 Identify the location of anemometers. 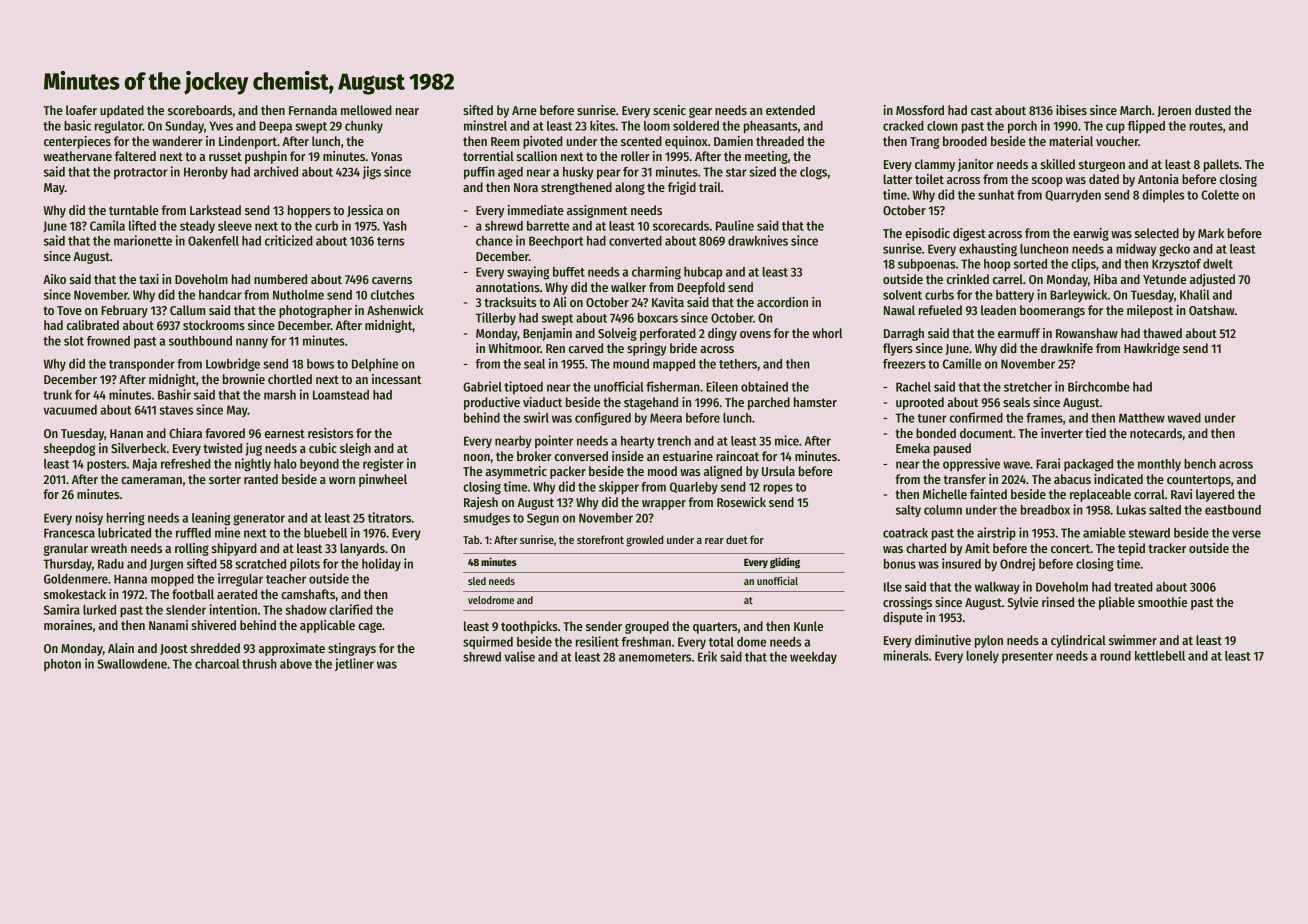
(655, 657).
